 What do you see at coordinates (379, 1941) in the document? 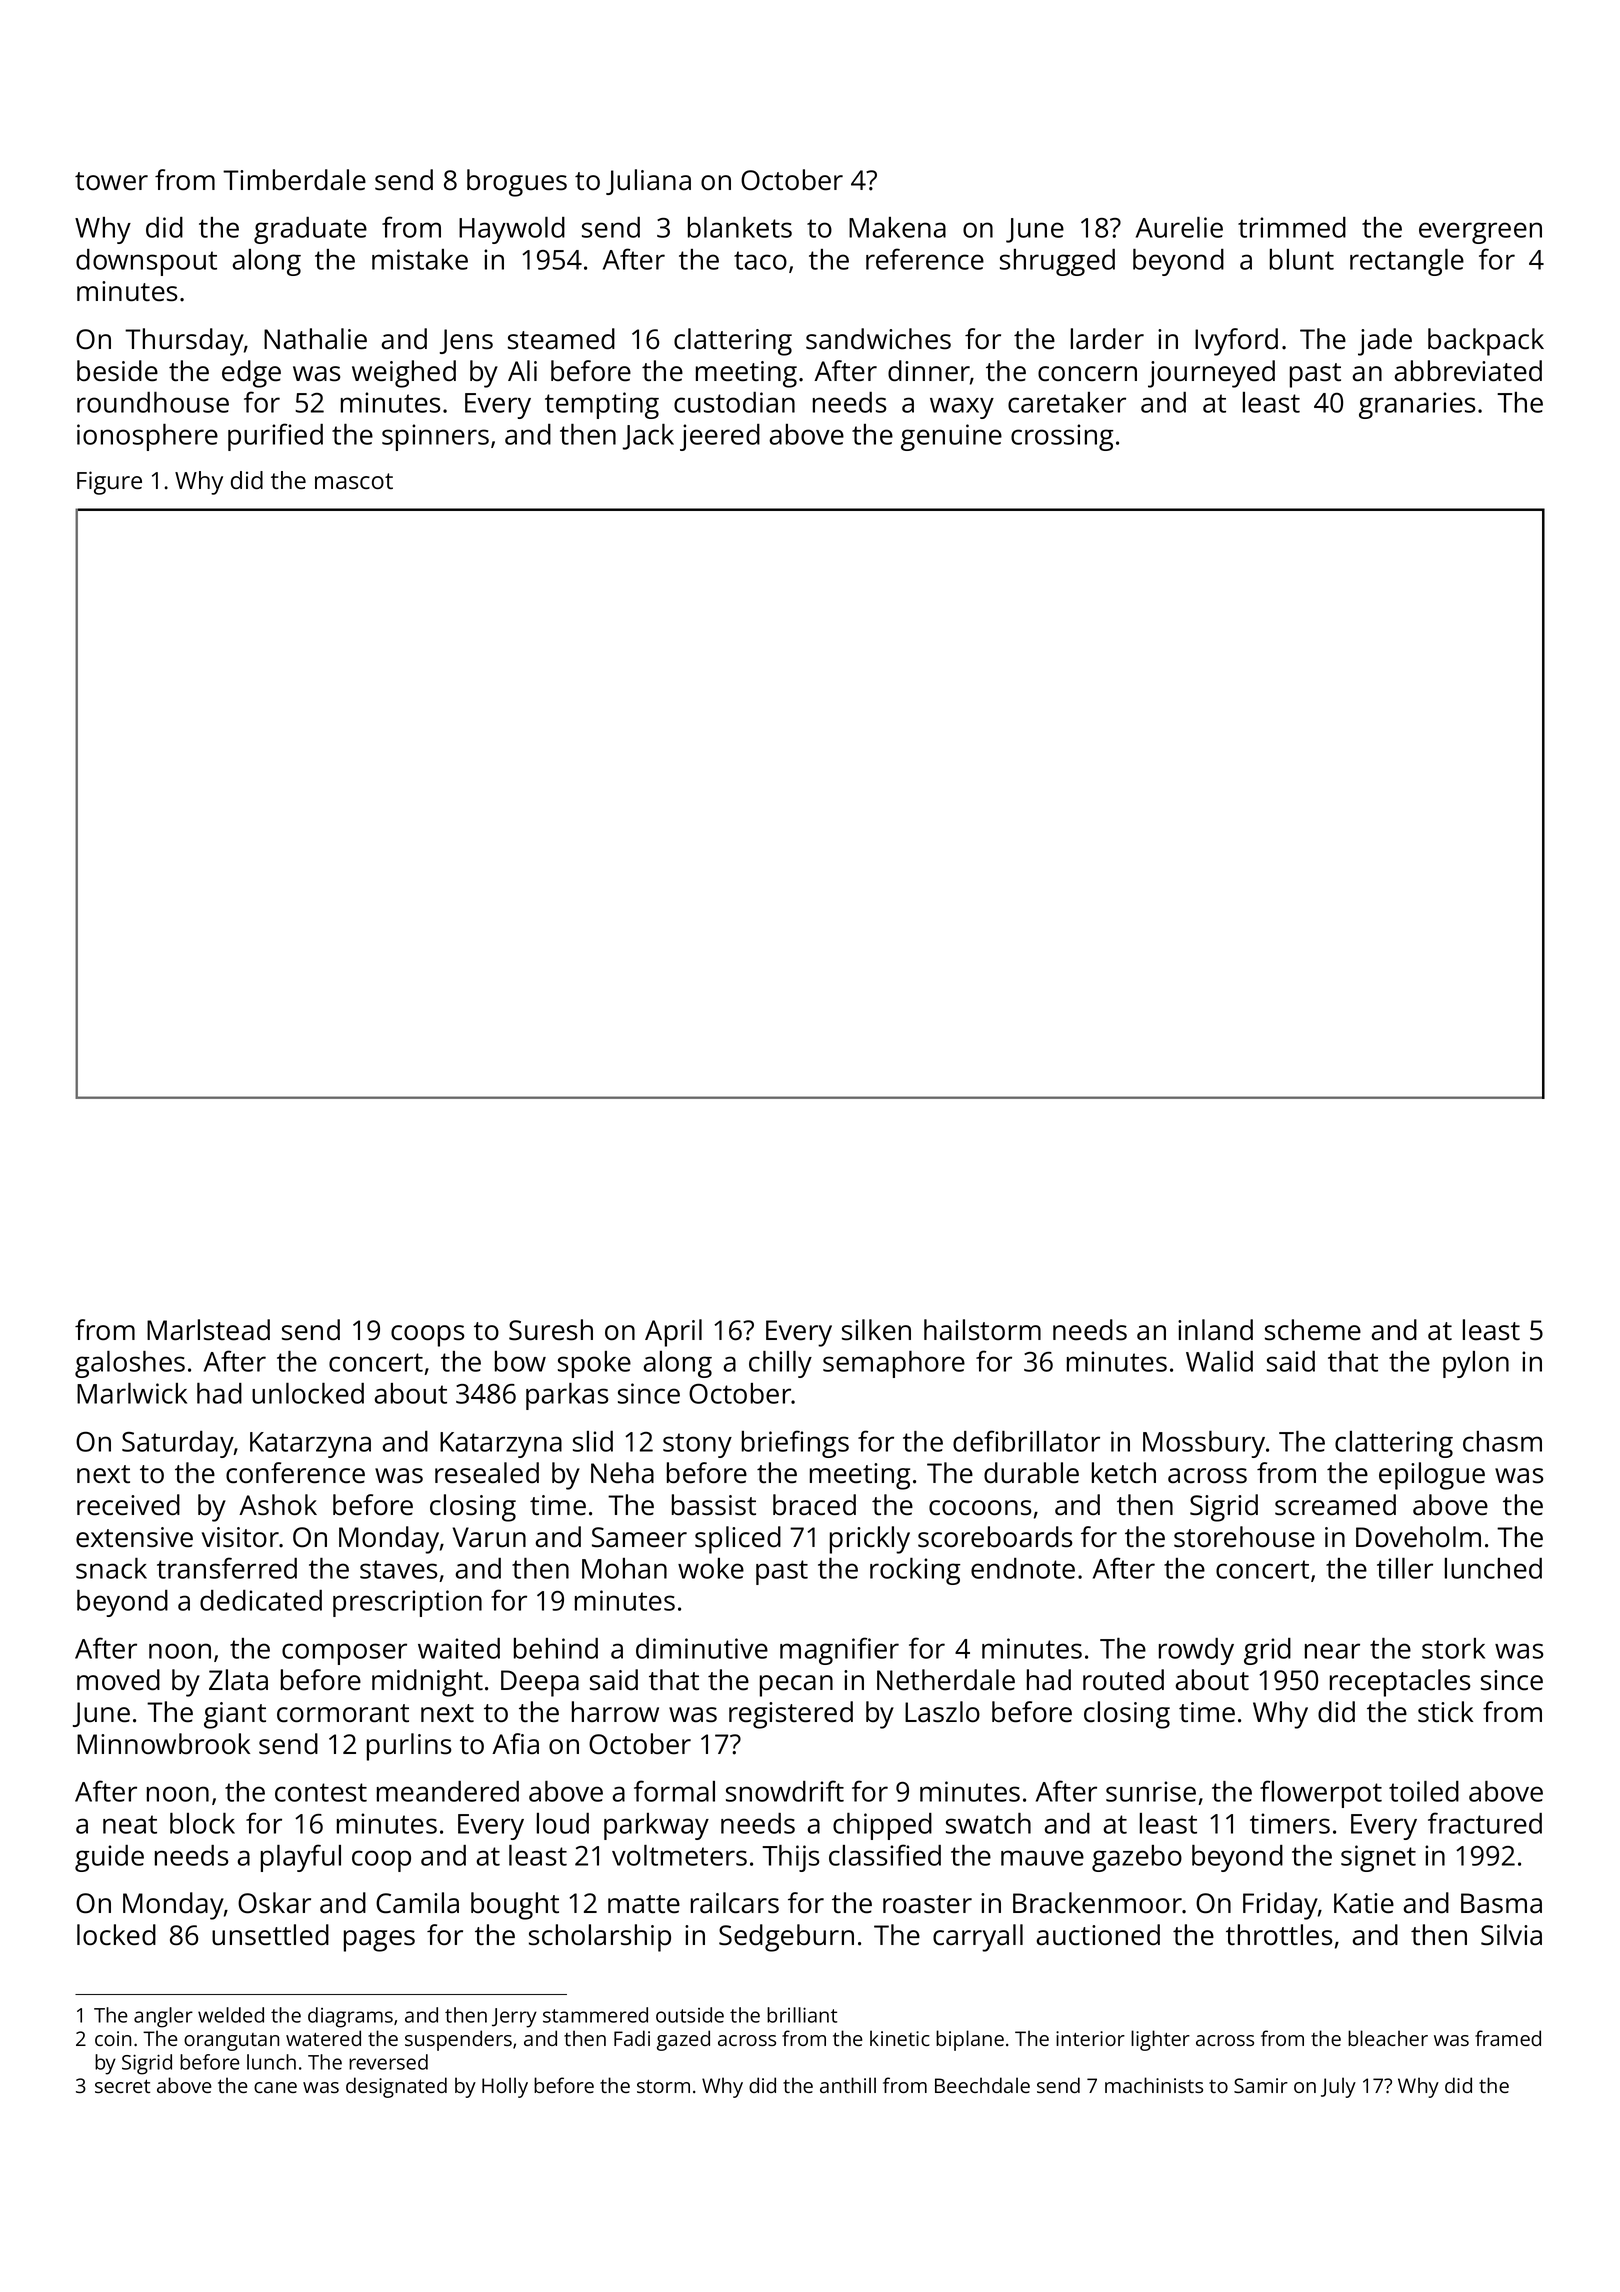
I see `pages` at bounding box center [379, 1941].
